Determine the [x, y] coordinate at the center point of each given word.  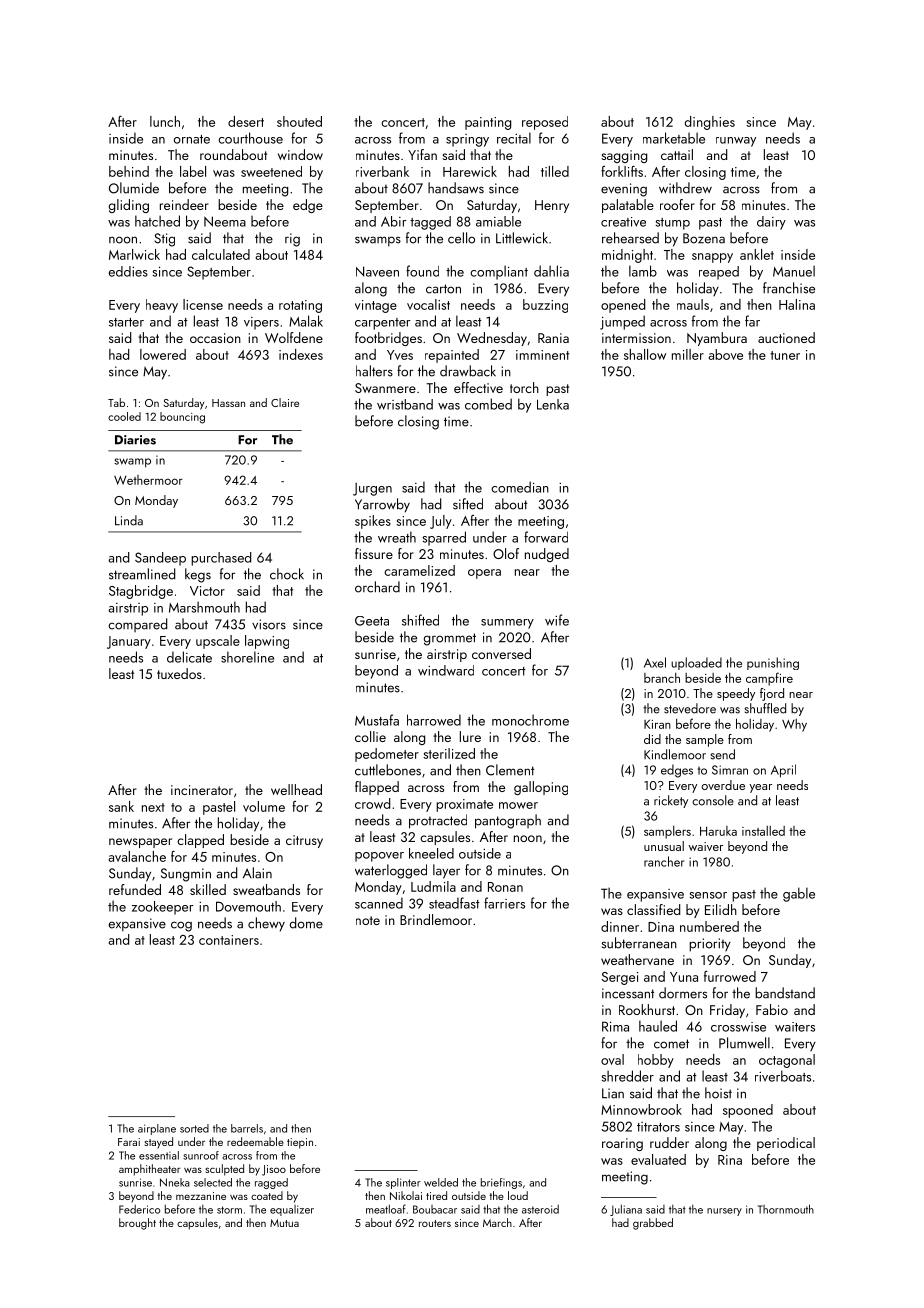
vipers [261, 323]
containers [229, 940]
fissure [374, 553]
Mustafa [377, 720]
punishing [773, 663]
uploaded [696, 663]
